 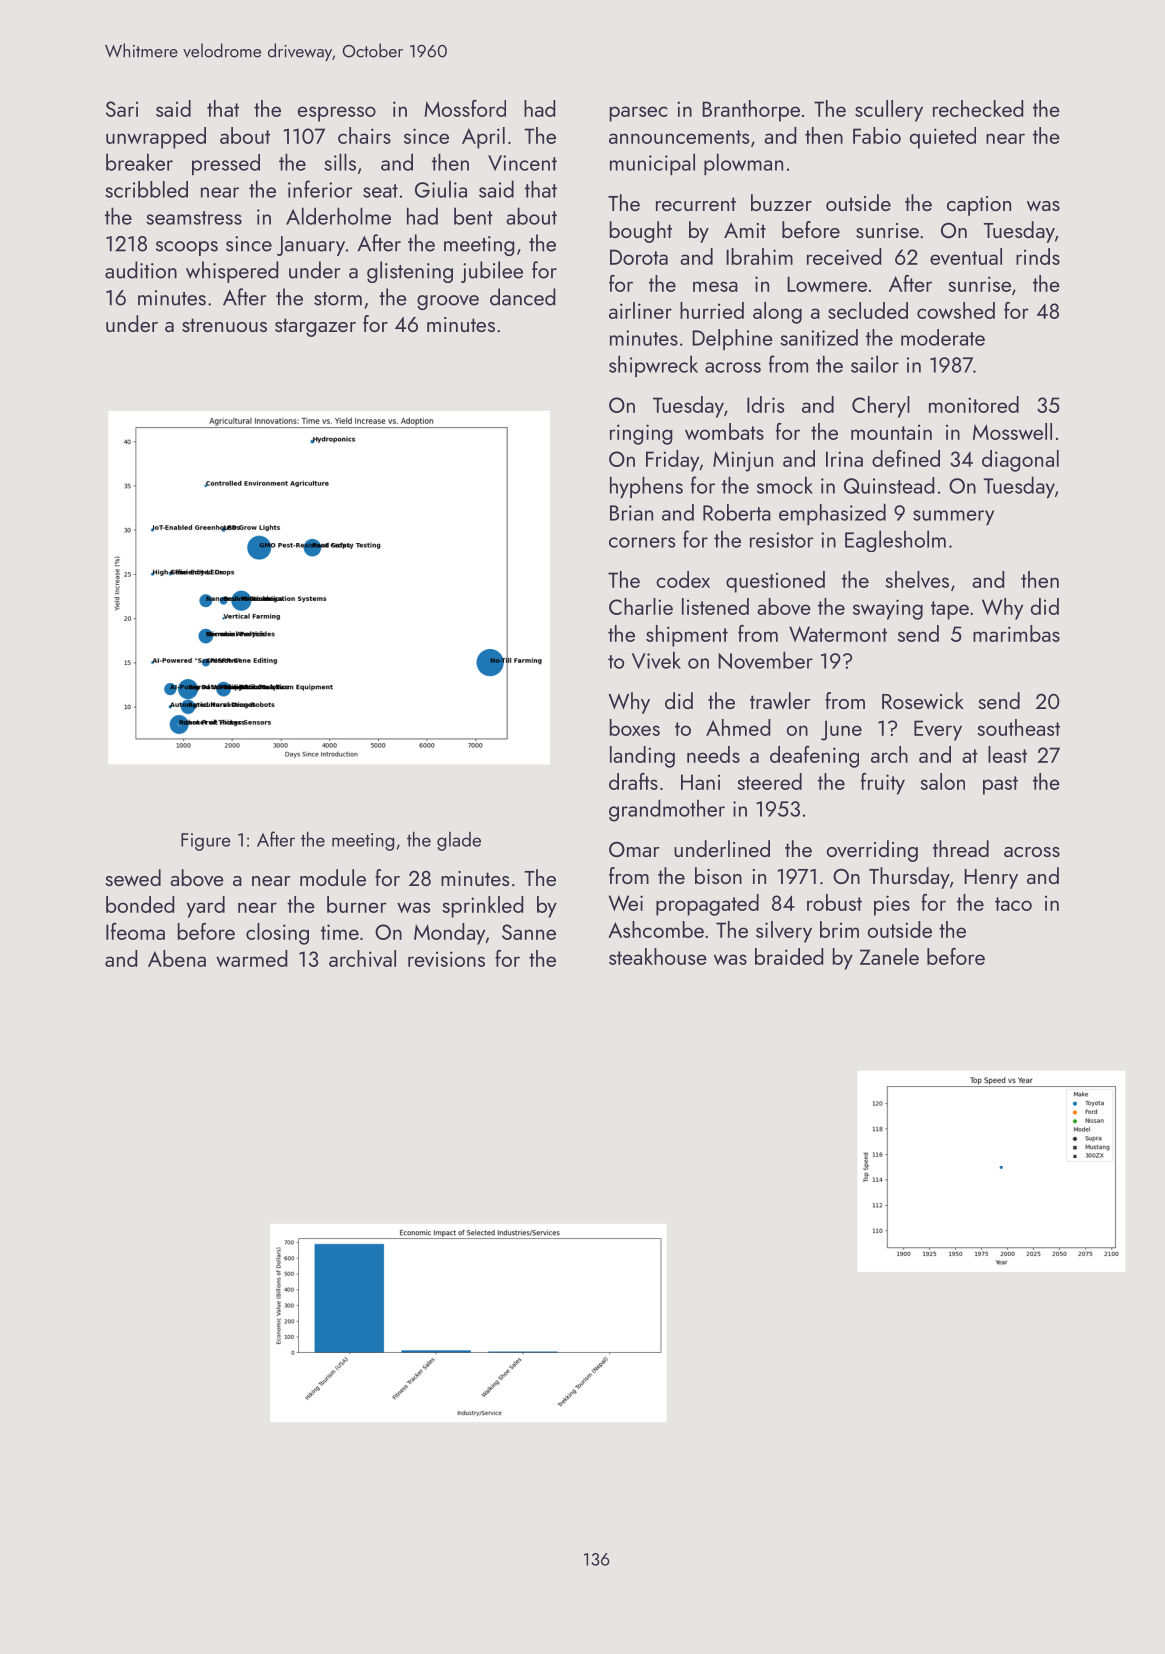 What do you see at coordinates (653, 366) in the image?
I see `shipwreck` at bounding box center [653, 366].
